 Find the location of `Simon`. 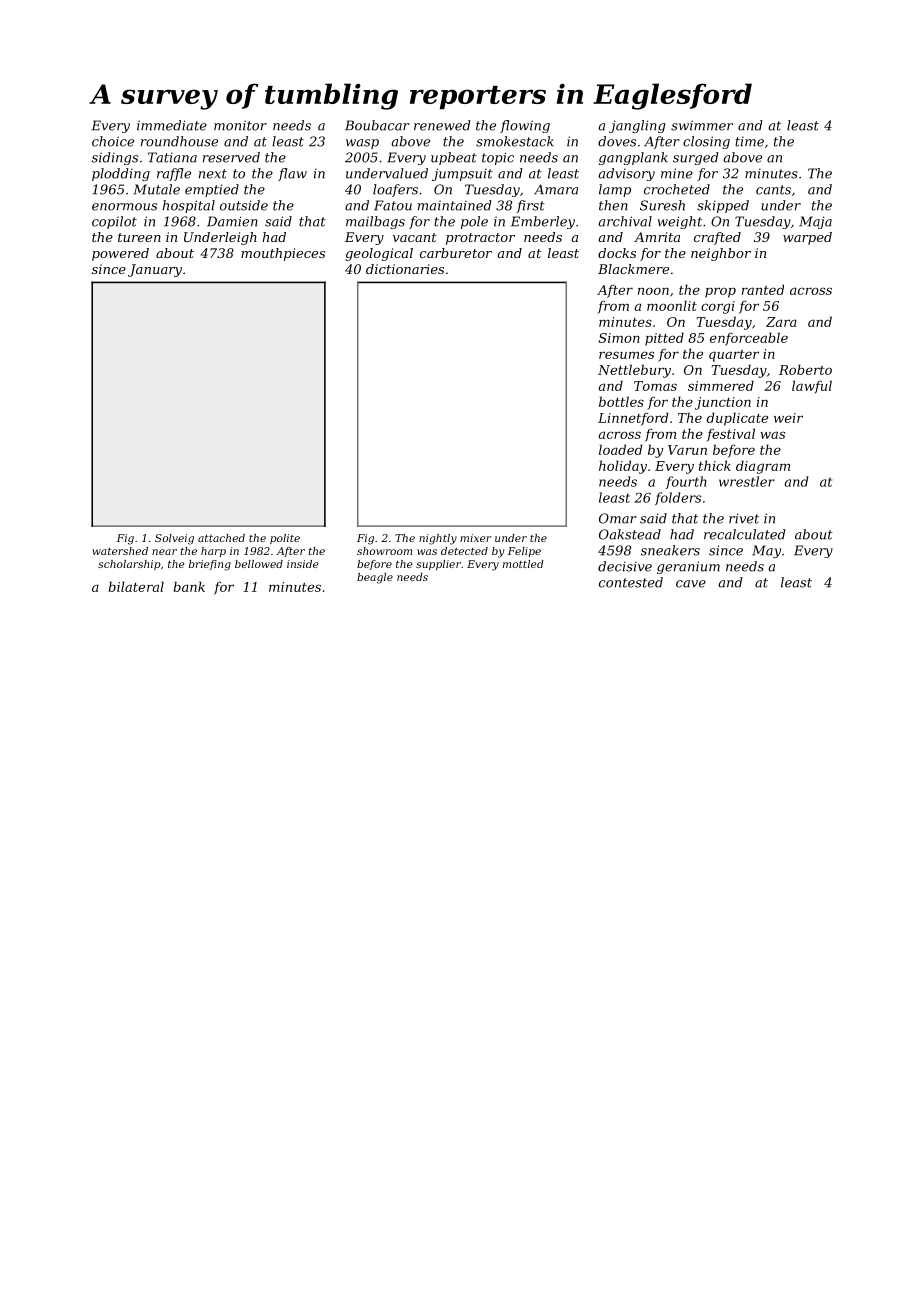

Simon is located at coordinates (619, 338).
